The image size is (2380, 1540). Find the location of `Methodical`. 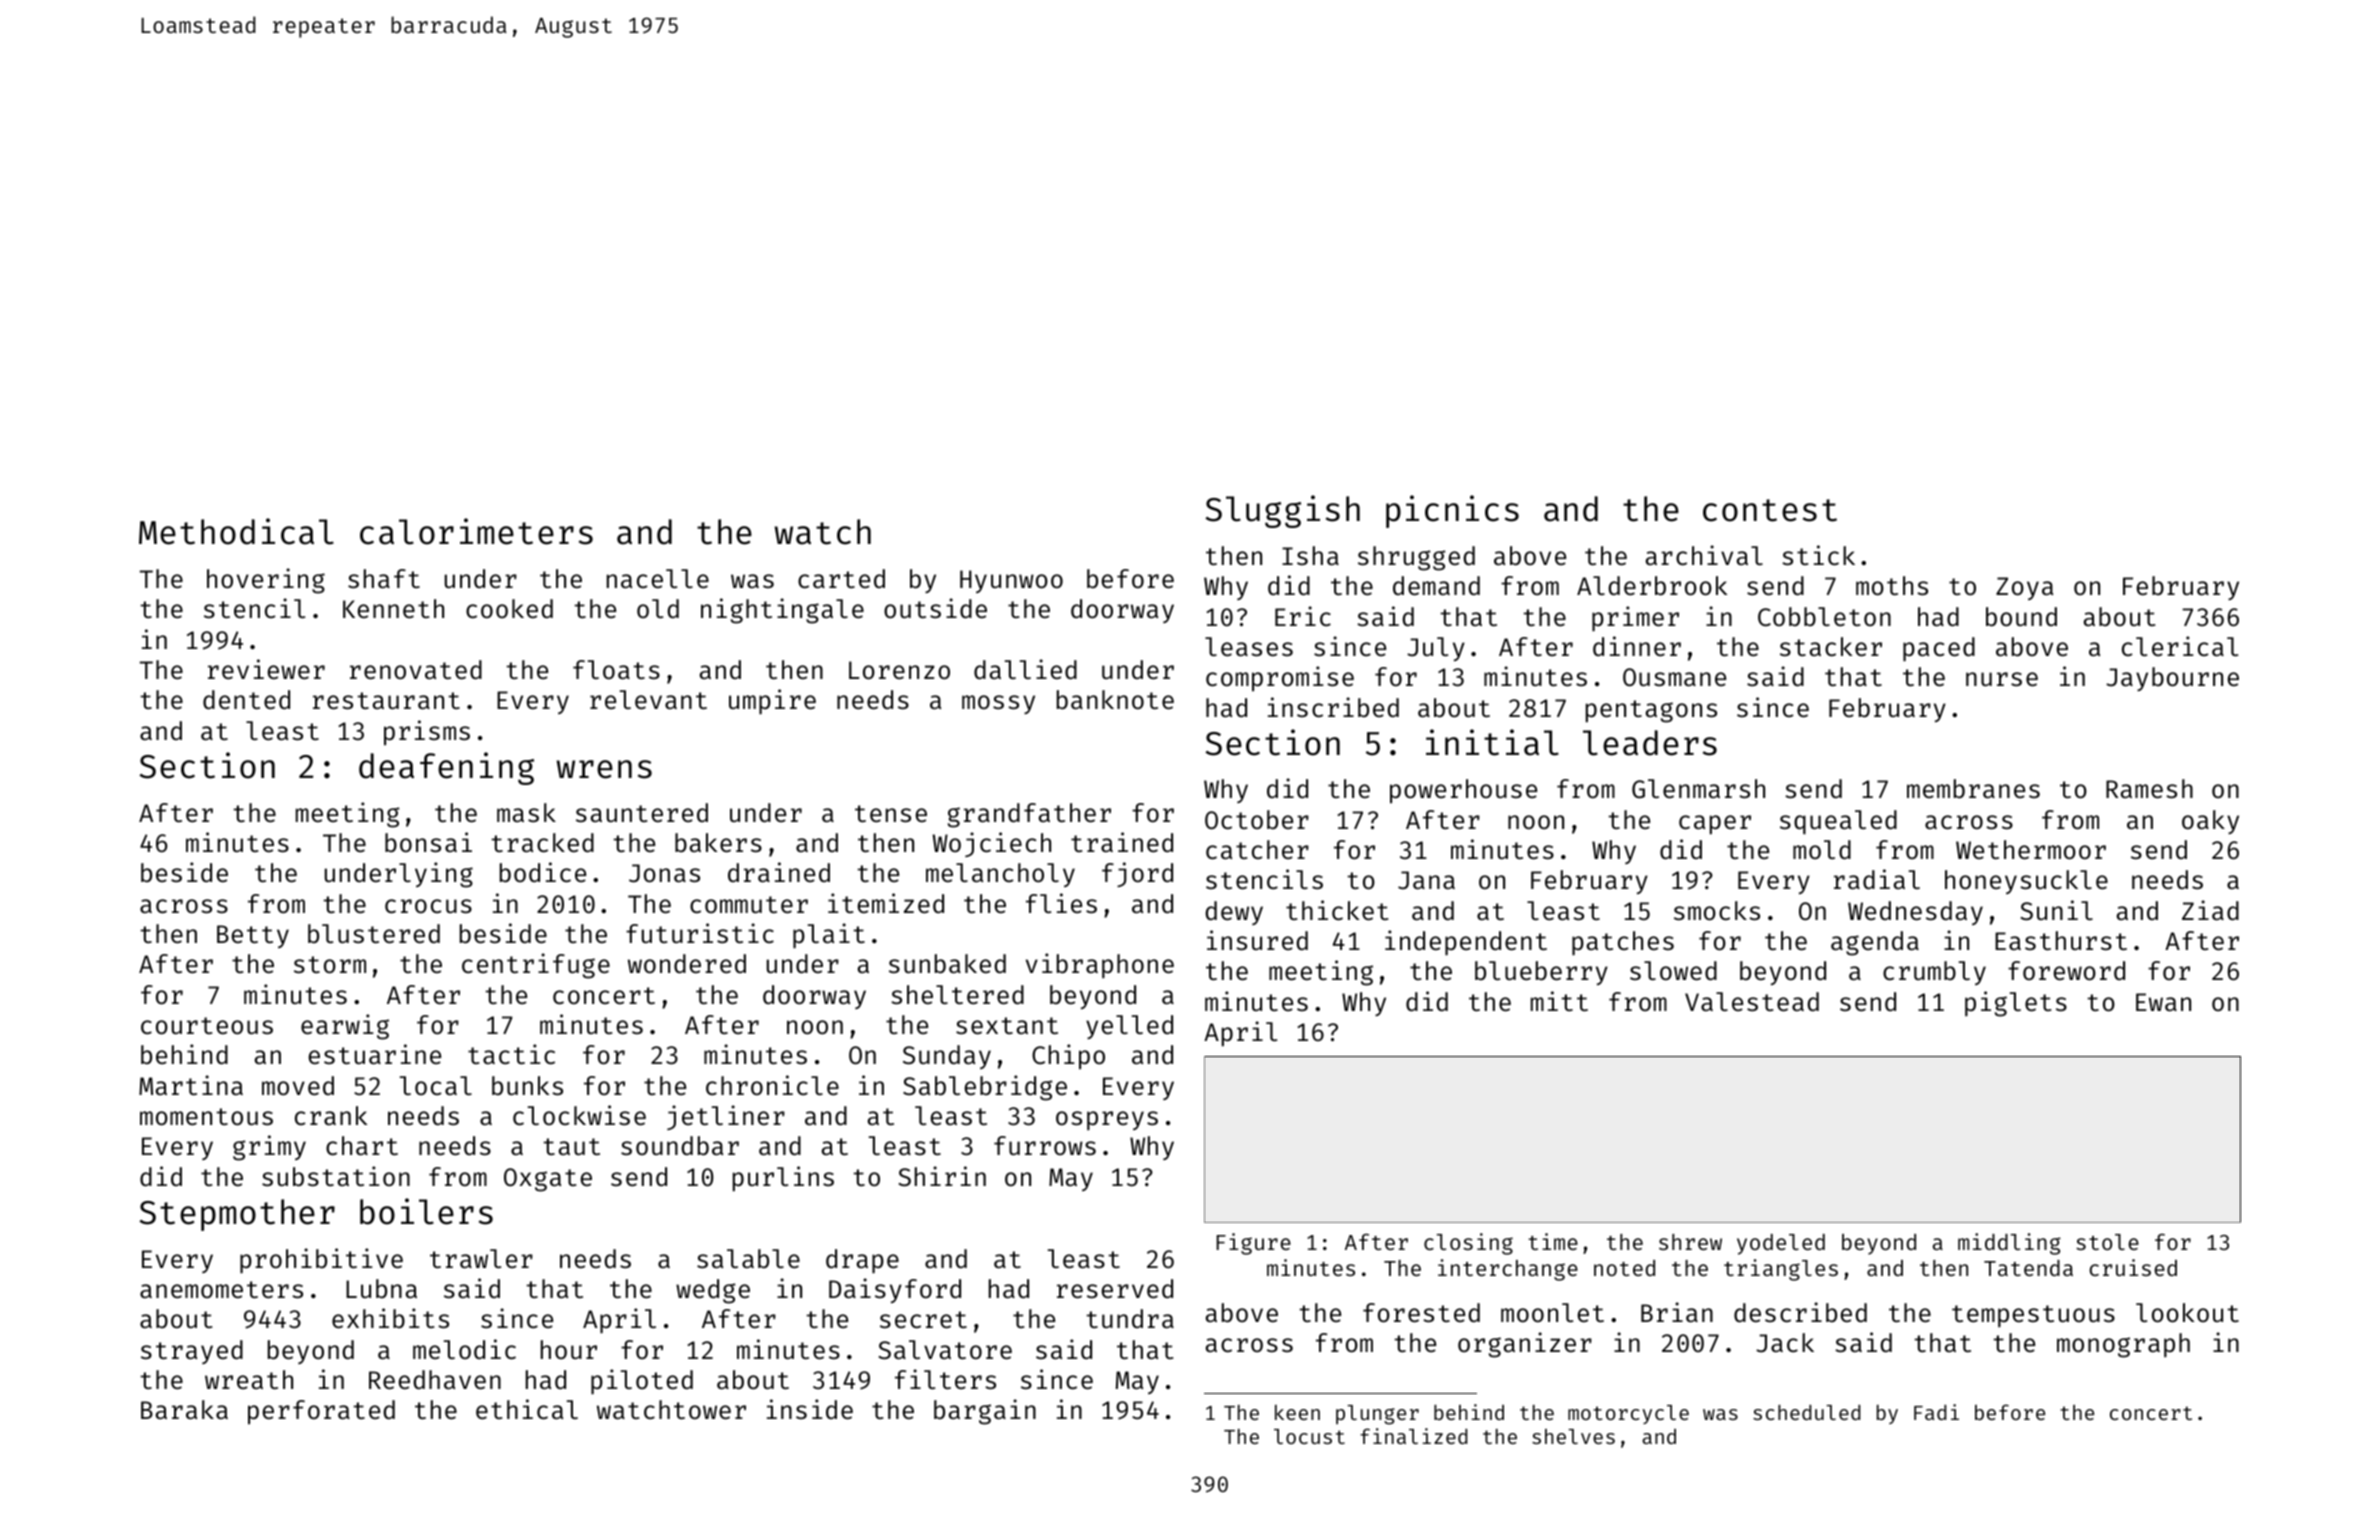

Methodical is located at coordinates (236, 531).
